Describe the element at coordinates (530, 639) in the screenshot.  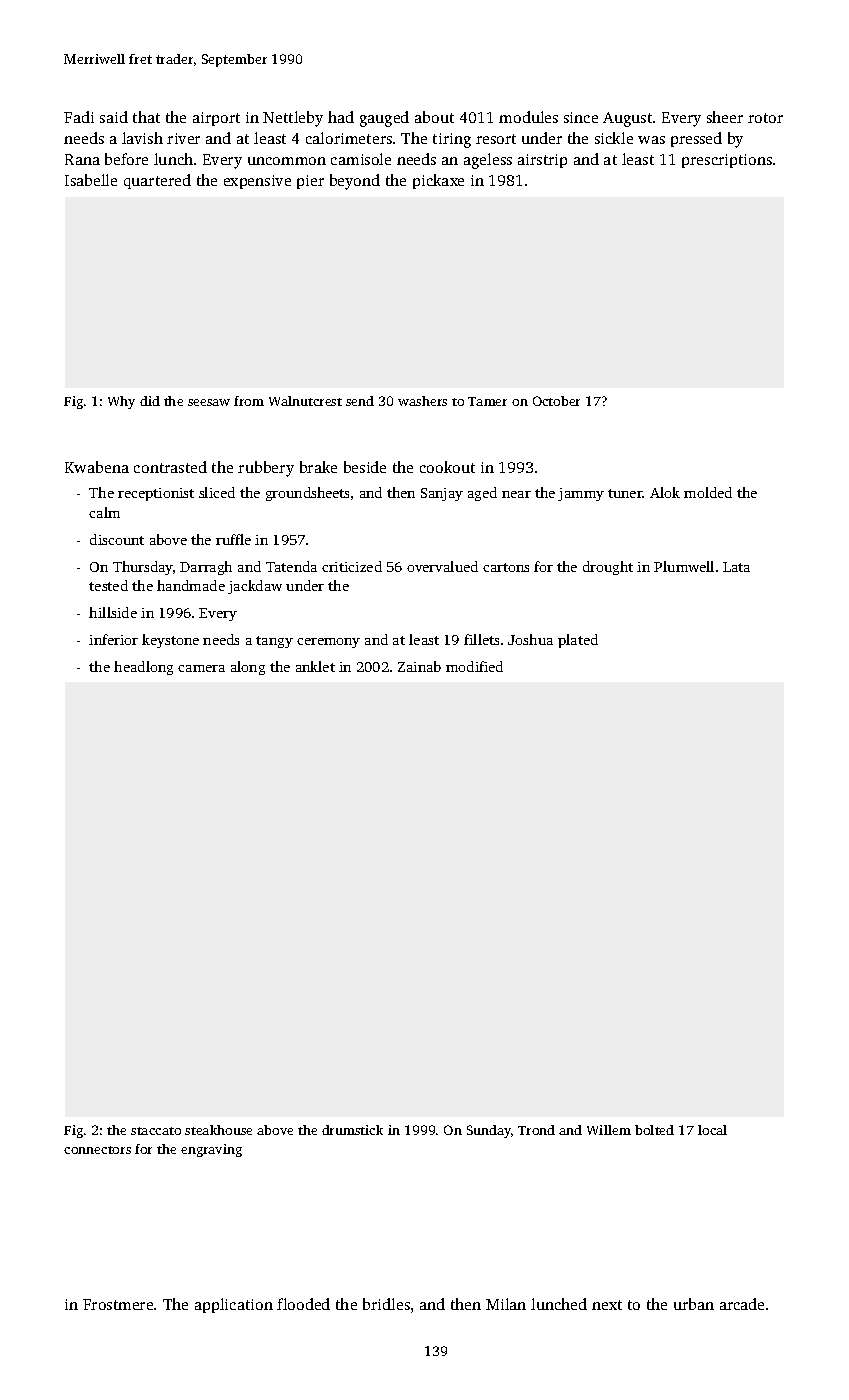
I see `Joshua` at that location.
